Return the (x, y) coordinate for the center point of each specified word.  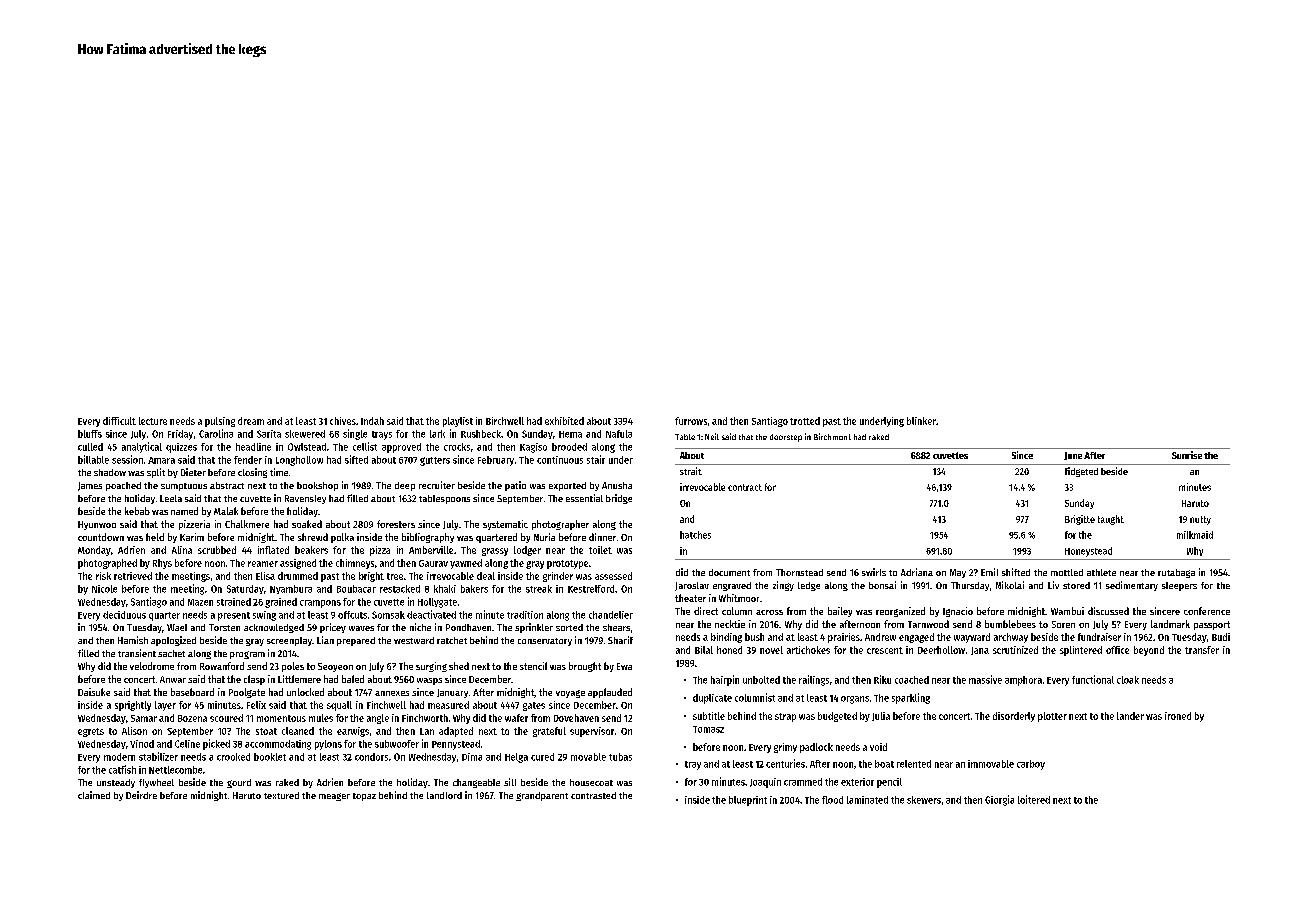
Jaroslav (692, 586)
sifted (356, 459)
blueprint (748, 801)
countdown (101, 537)
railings (814, 680)
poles (293, 667)
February (496, 461)
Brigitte (1080, 520)
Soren (1063, 624)
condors (371, 757)
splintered (1081, 651)
